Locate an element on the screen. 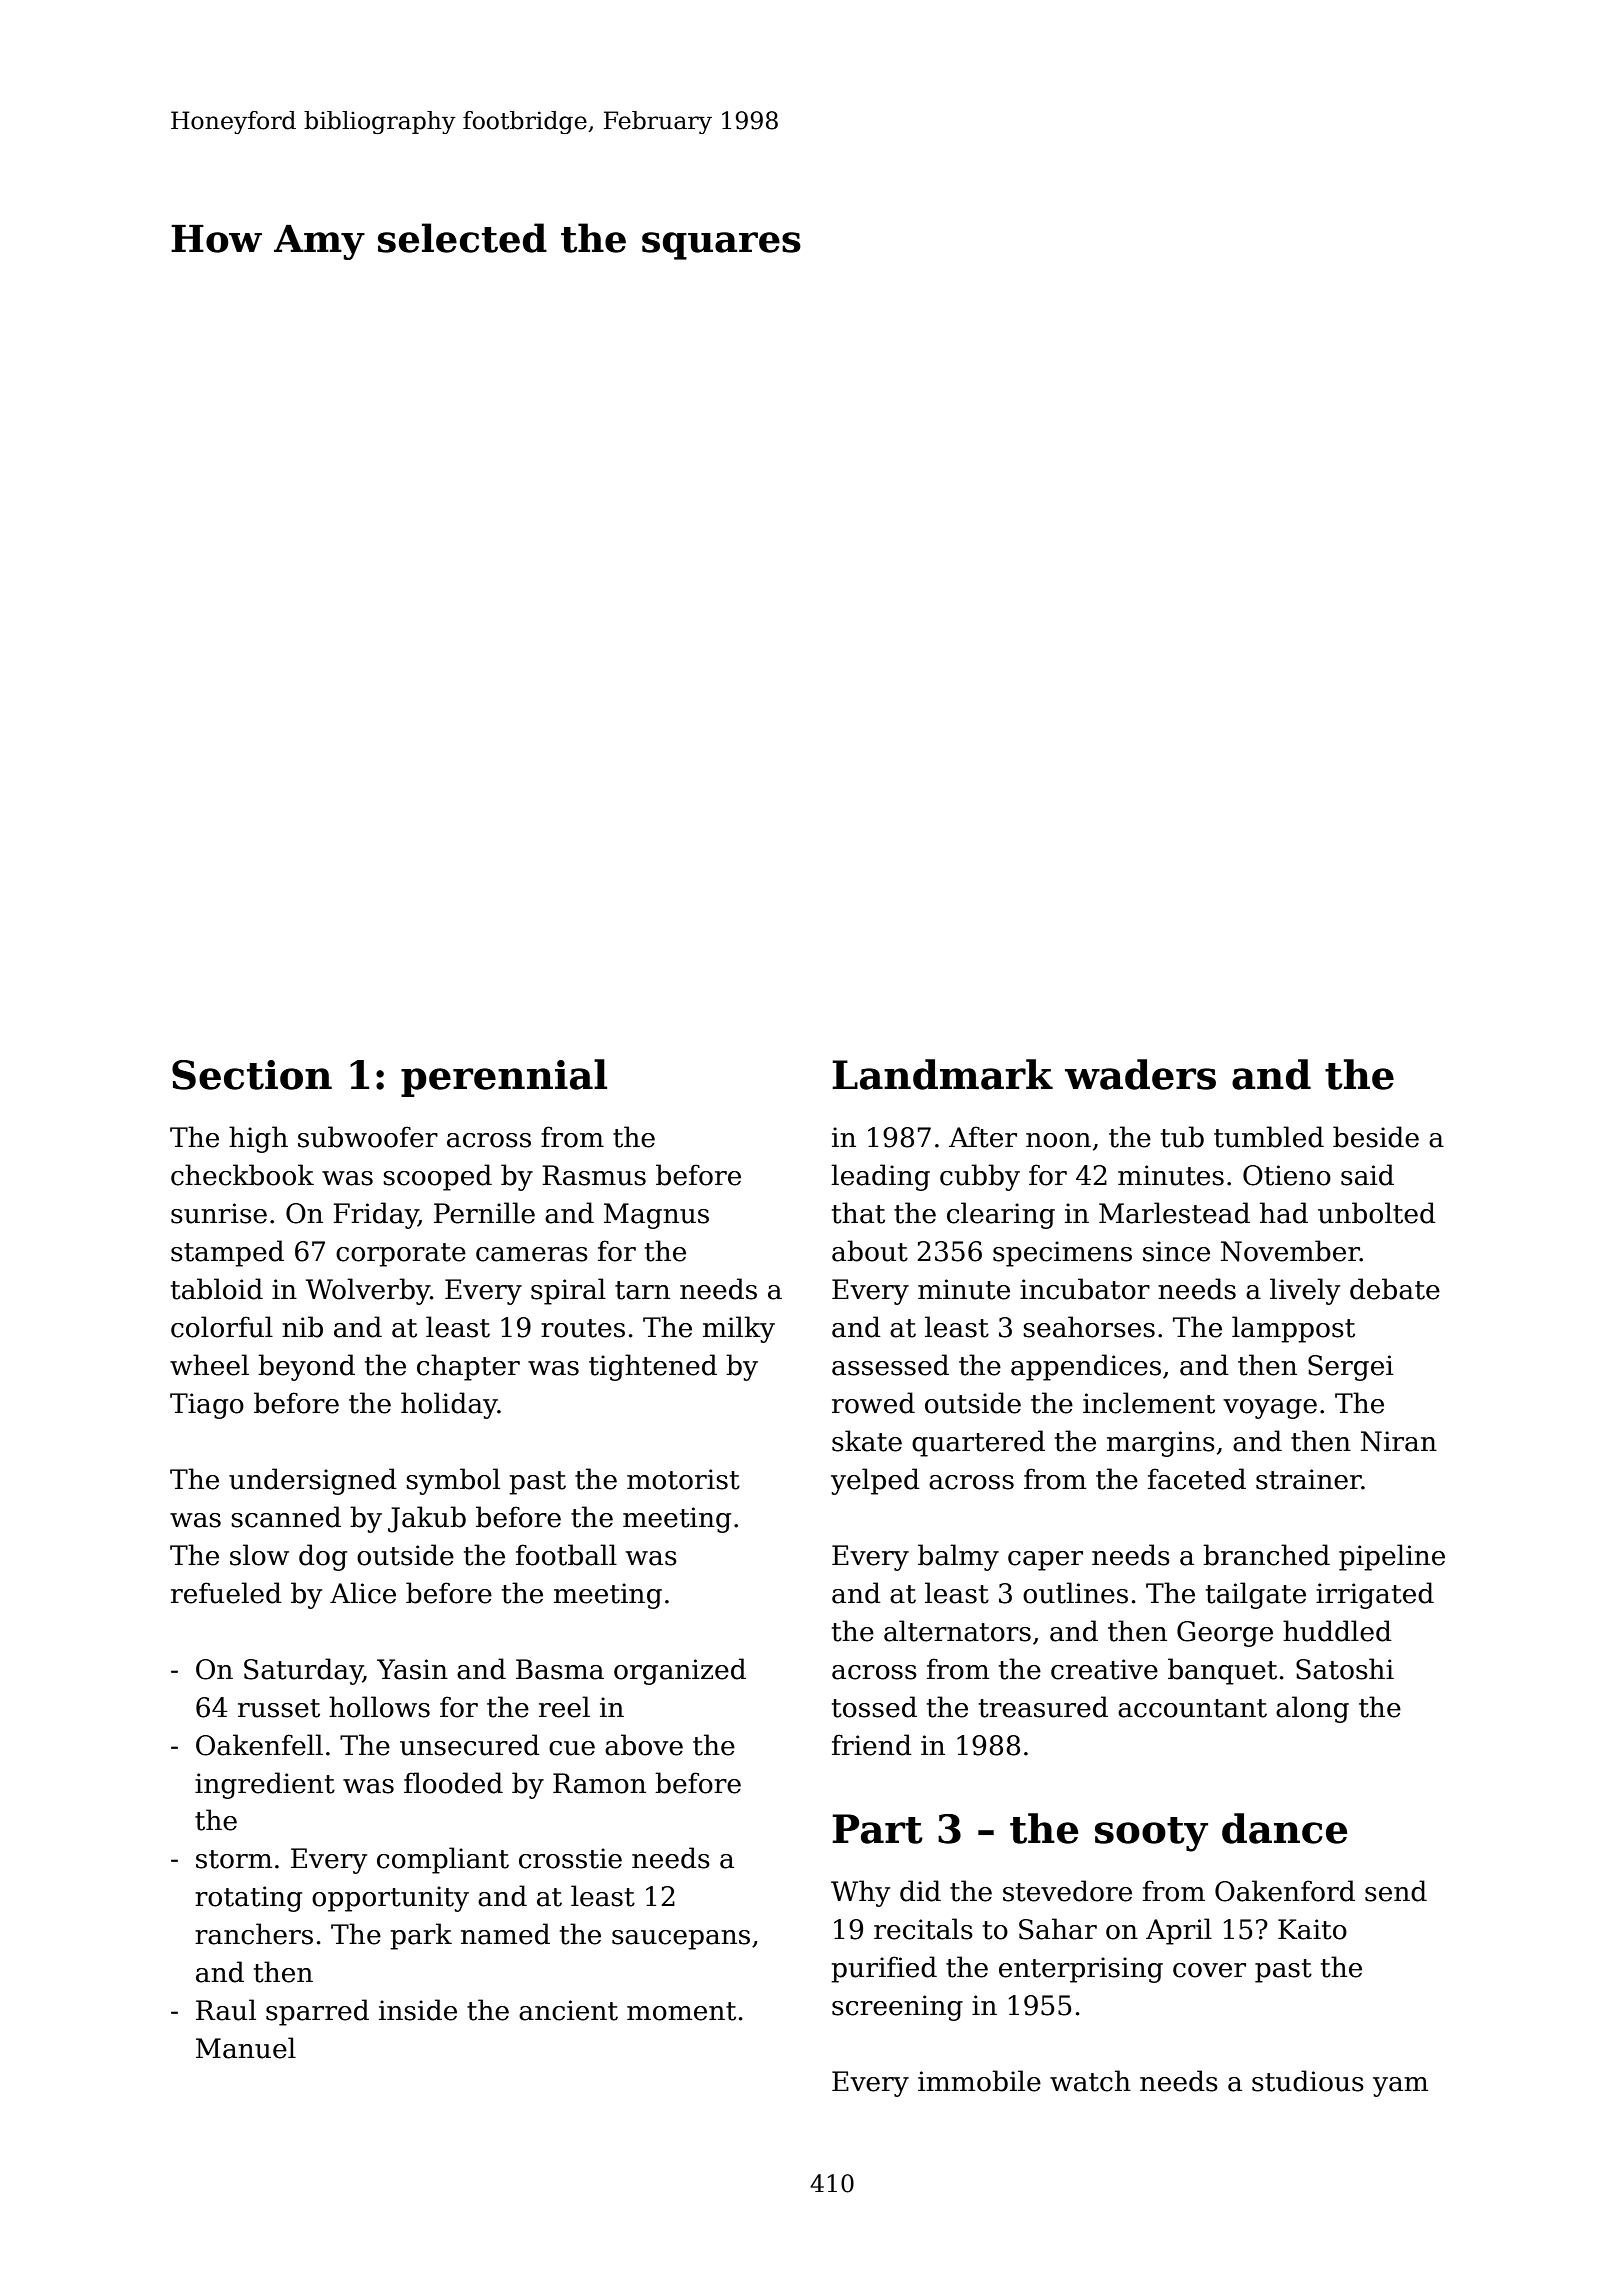  motorist is located at coordinates (683, 1479).
